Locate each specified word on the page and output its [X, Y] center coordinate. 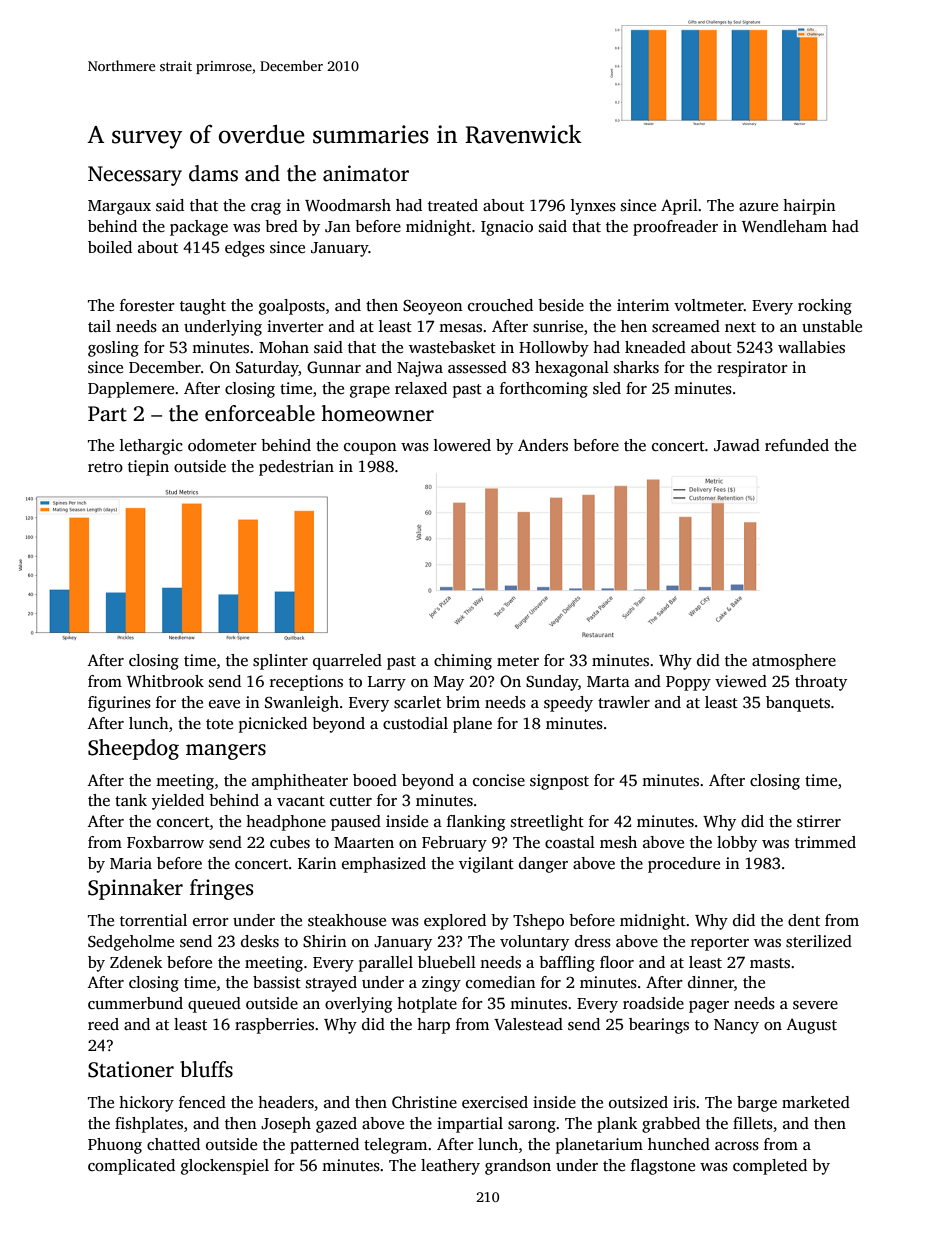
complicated [131, 1167]
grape [370, 392]
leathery [450, 1167]
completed [770, 1167]
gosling [113, 349]
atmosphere [794, 662]
